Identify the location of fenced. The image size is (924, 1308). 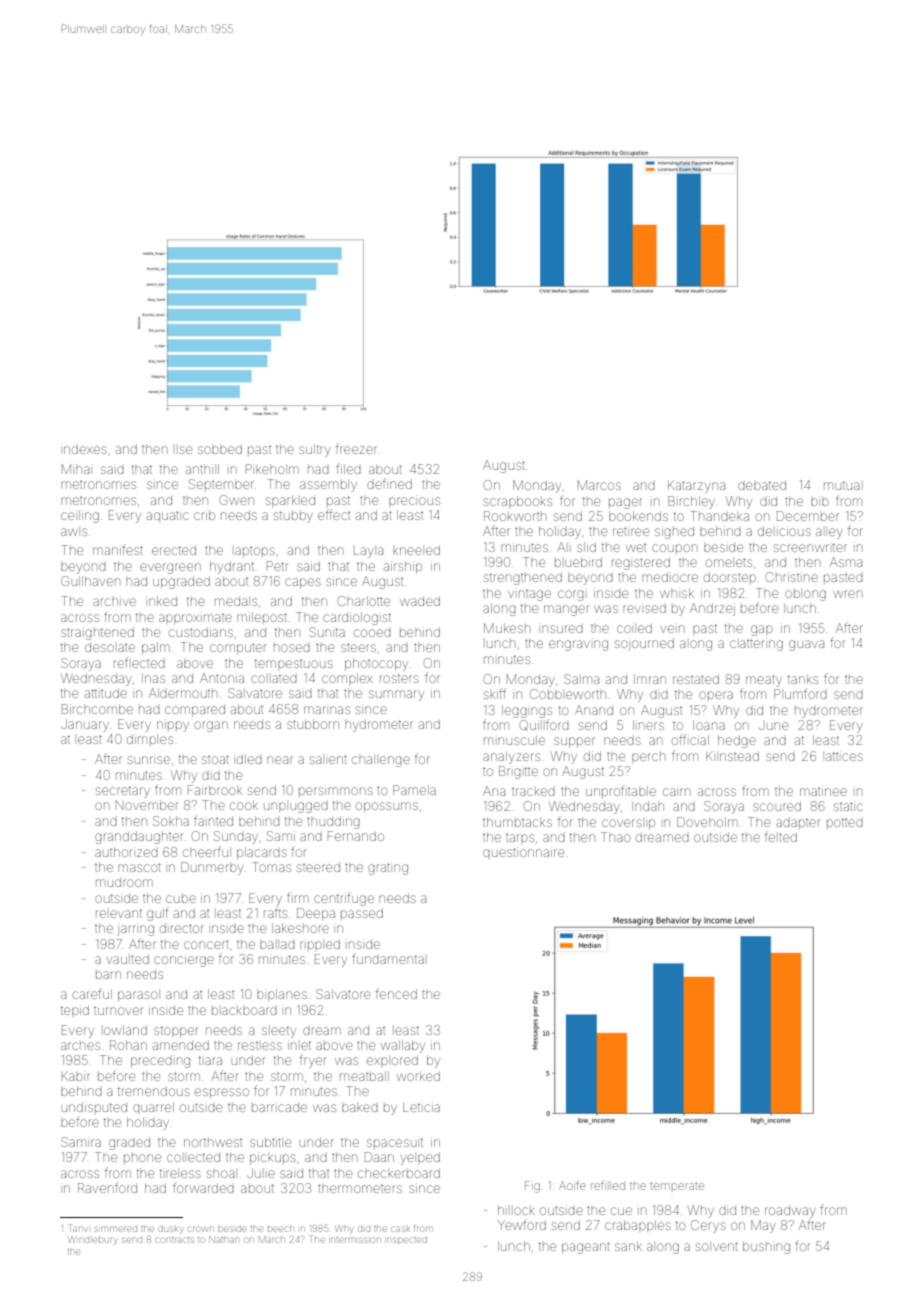
(396, 993).
